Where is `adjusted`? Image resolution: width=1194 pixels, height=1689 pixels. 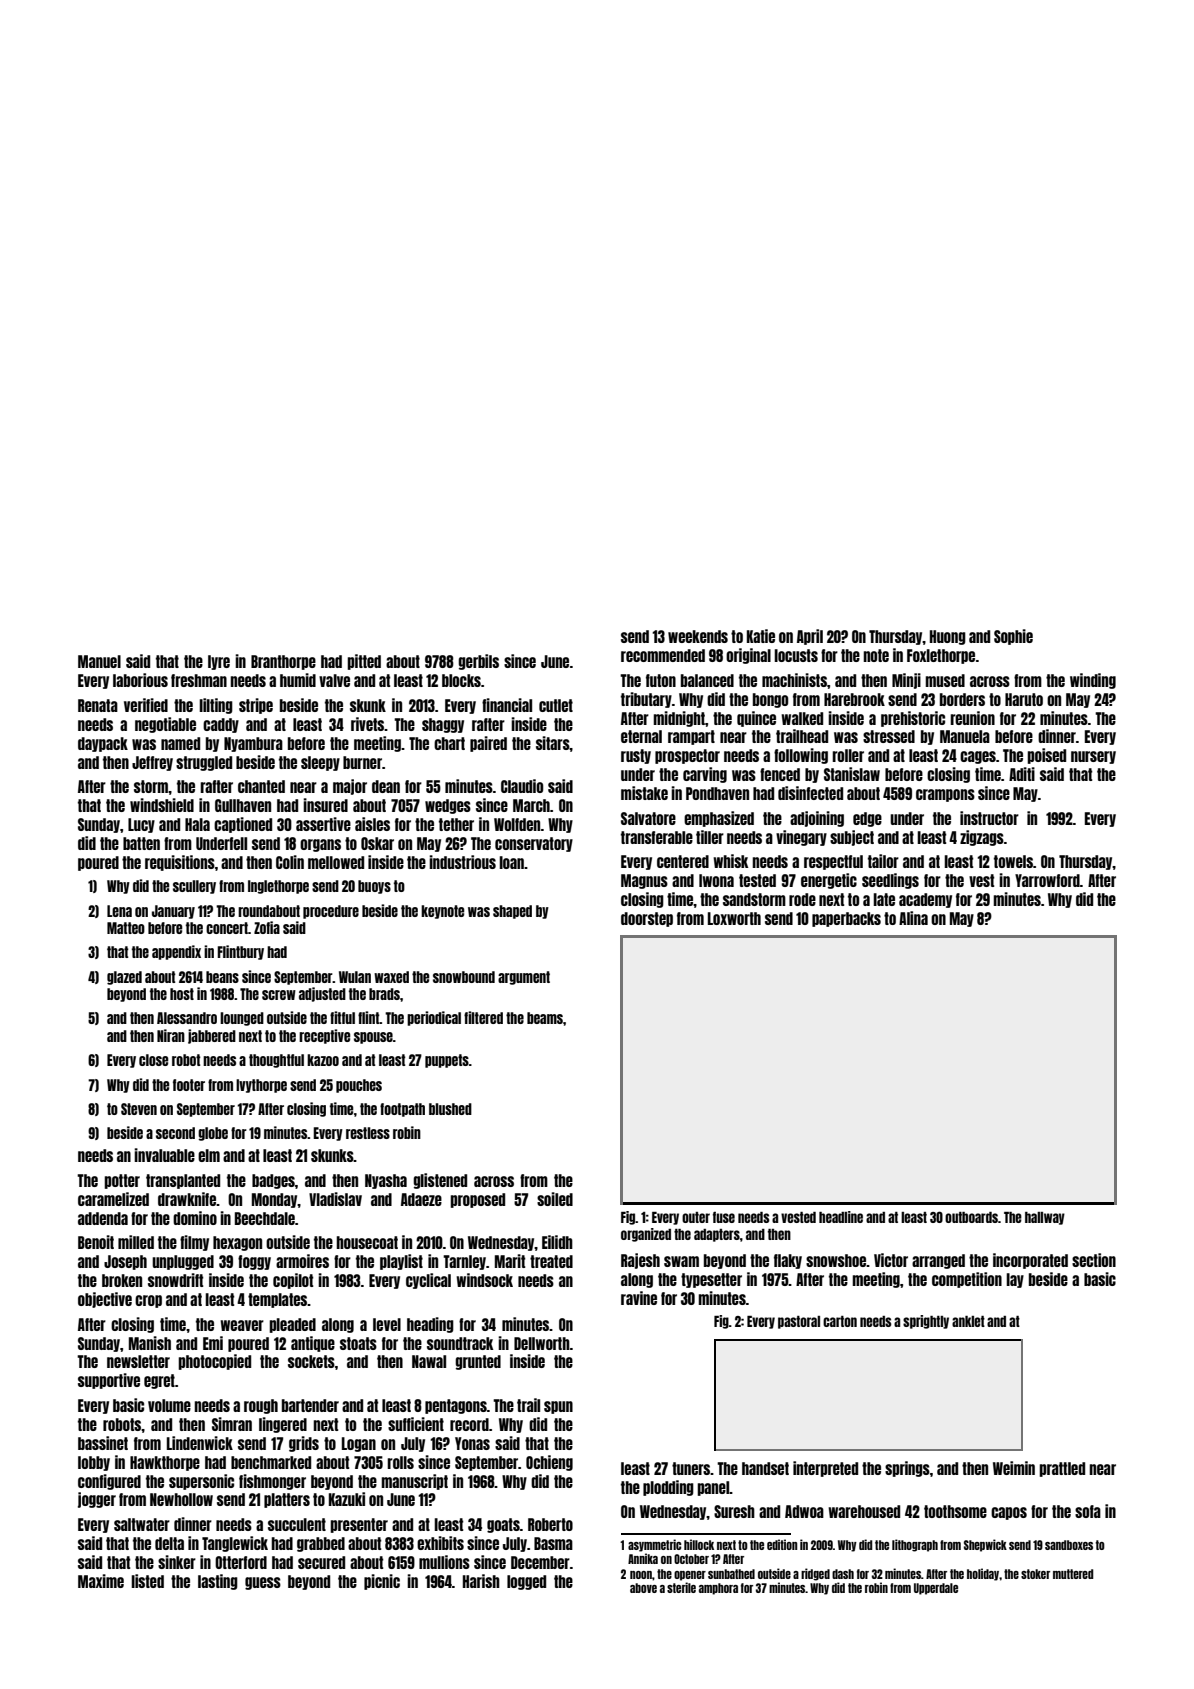 adjusted is located at coordinates (322, 994).
